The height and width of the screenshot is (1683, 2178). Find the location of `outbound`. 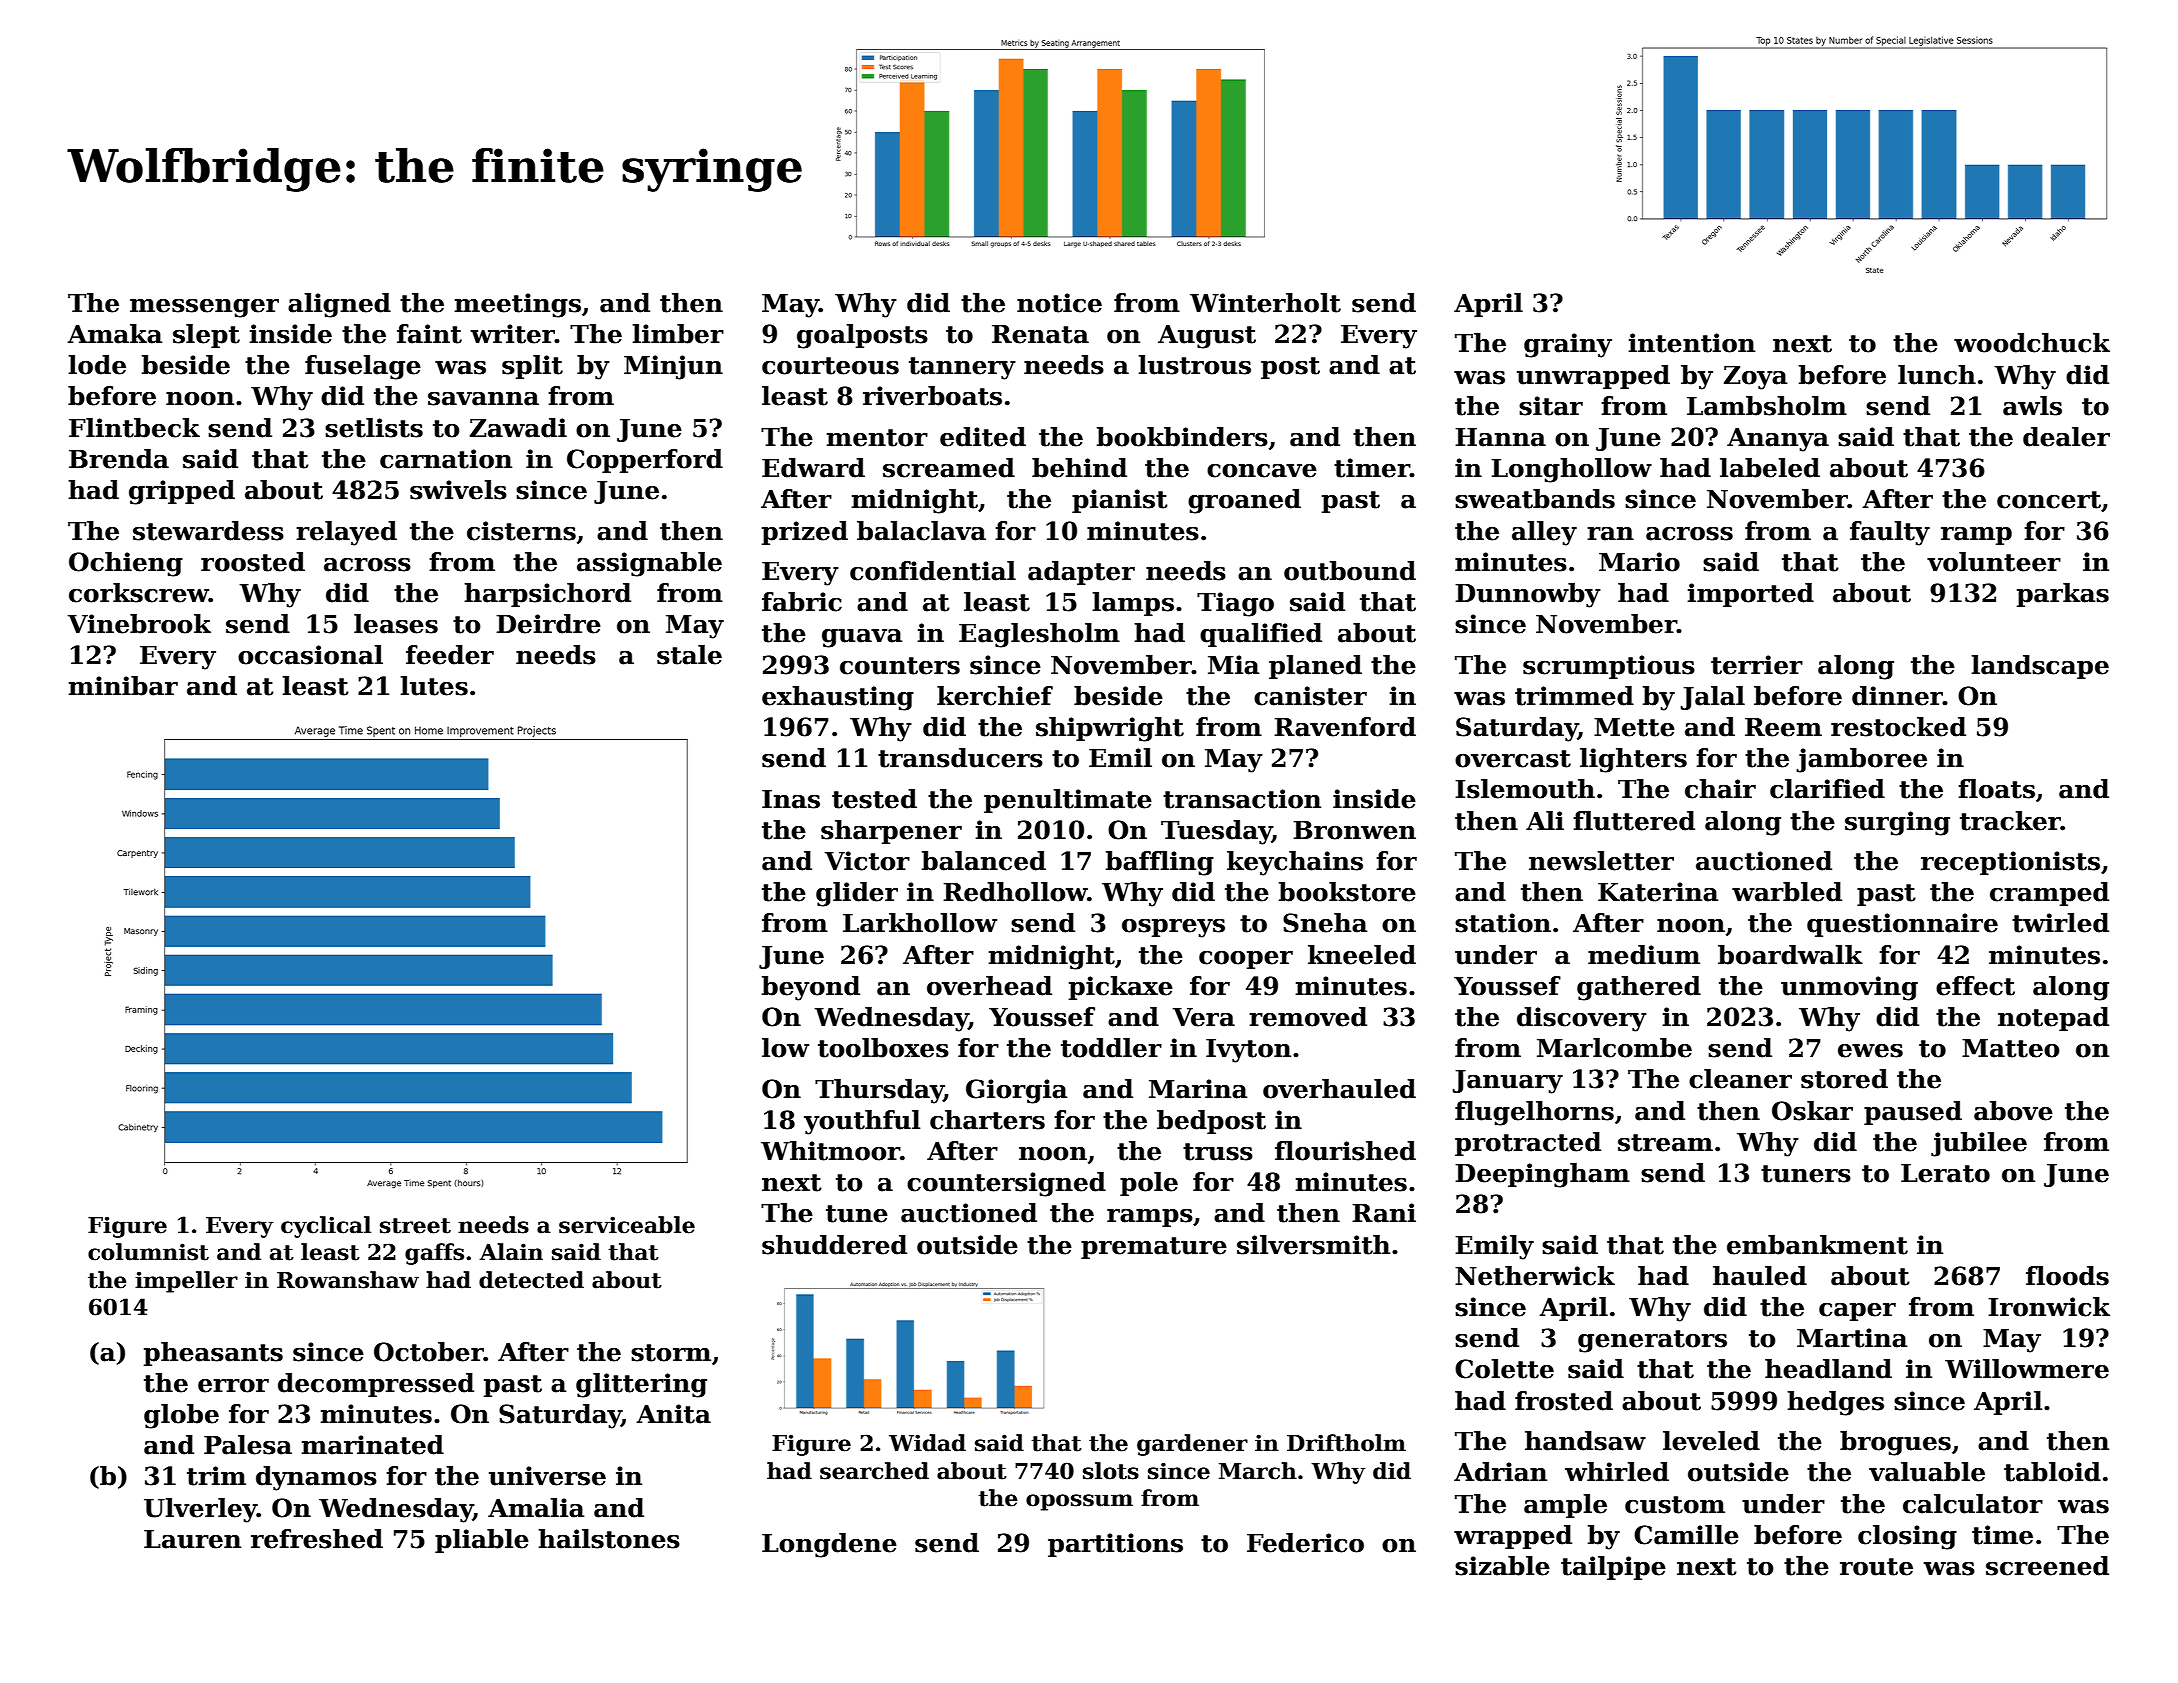

outbound is located at coordinates (1350, 571).
